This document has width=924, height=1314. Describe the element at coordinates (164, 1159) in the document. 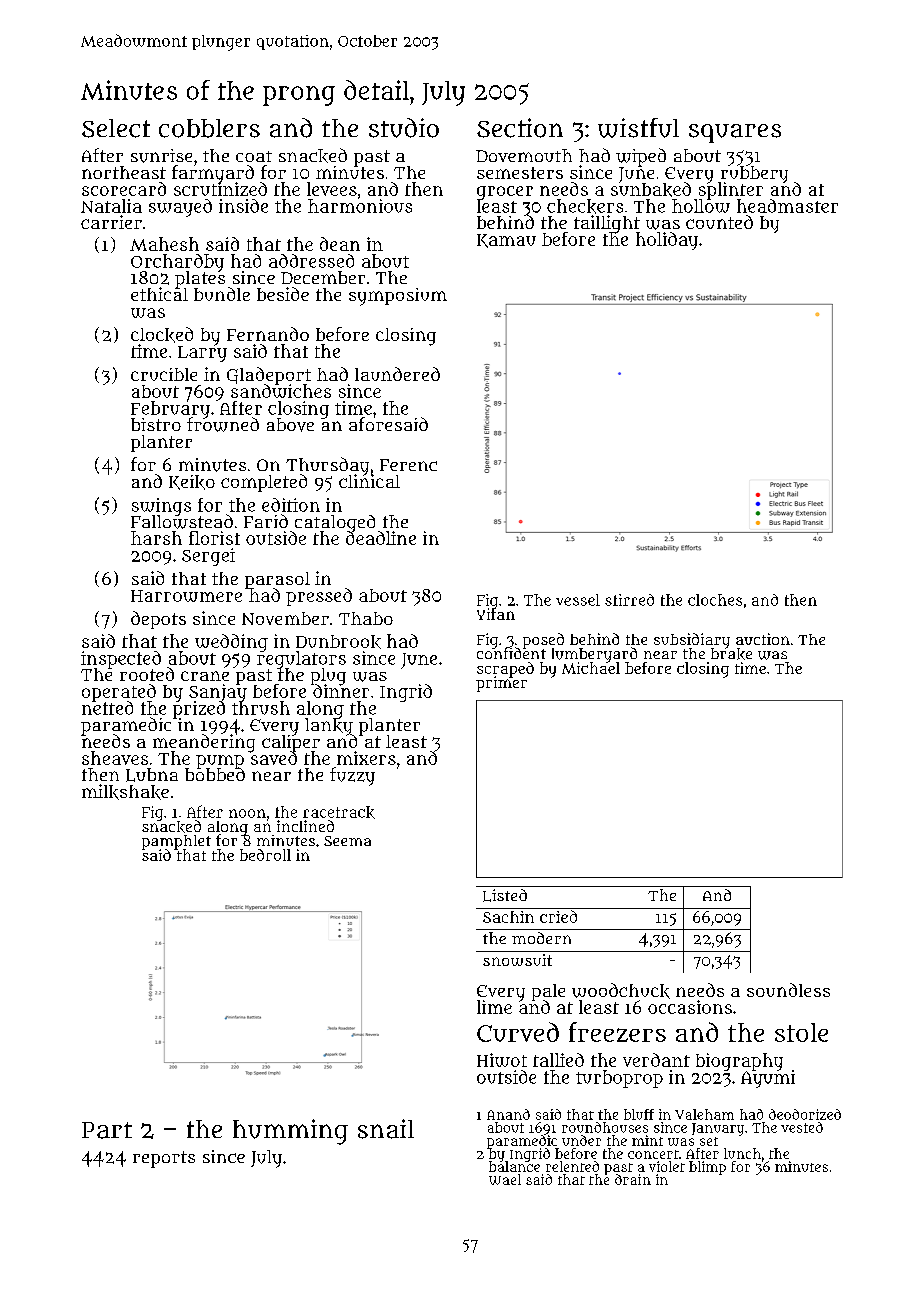

I see `reports` at that location.
